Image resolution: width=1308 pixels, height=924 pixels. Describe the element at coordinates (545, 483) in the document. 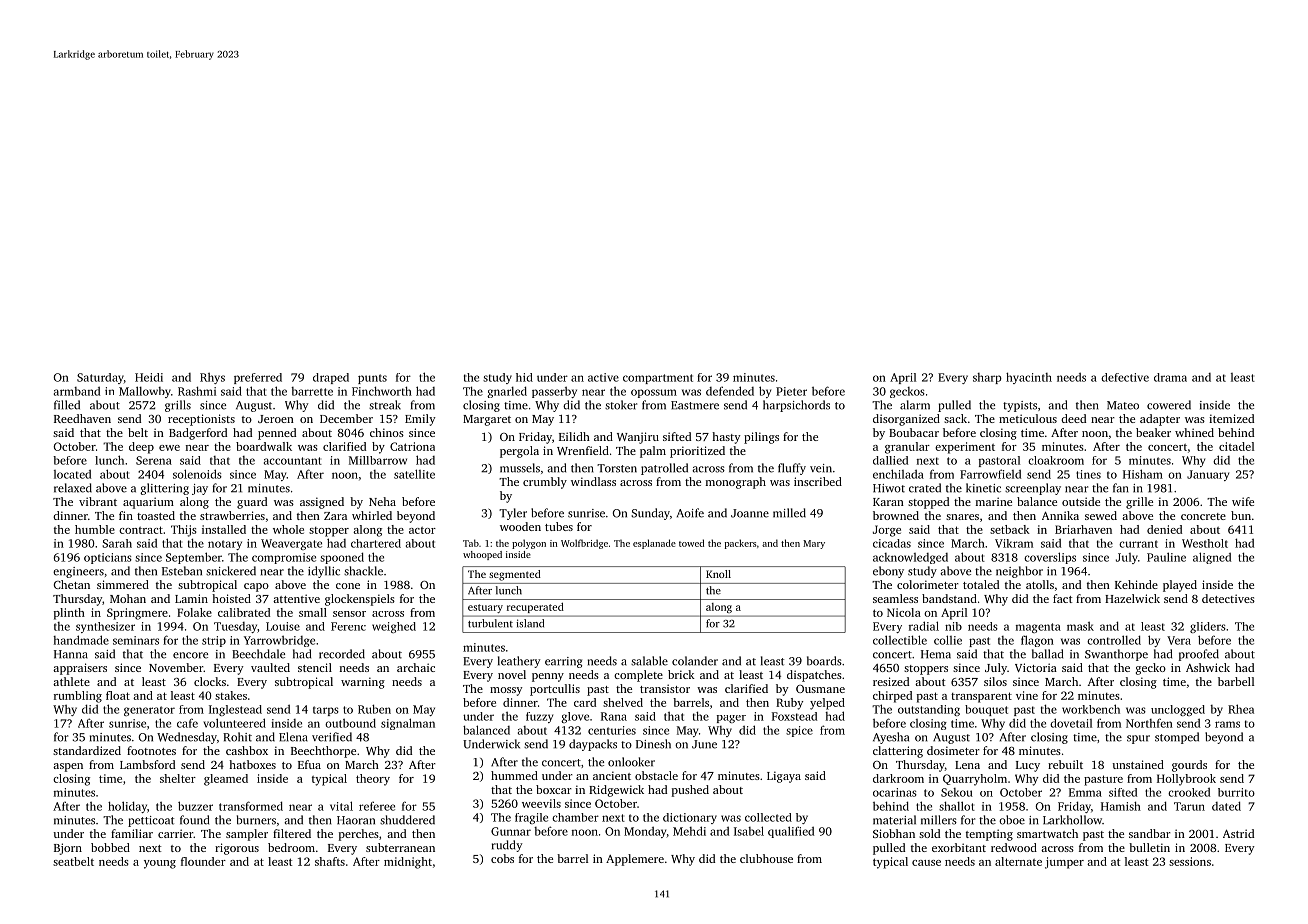

I see `crumbly` at that location.
